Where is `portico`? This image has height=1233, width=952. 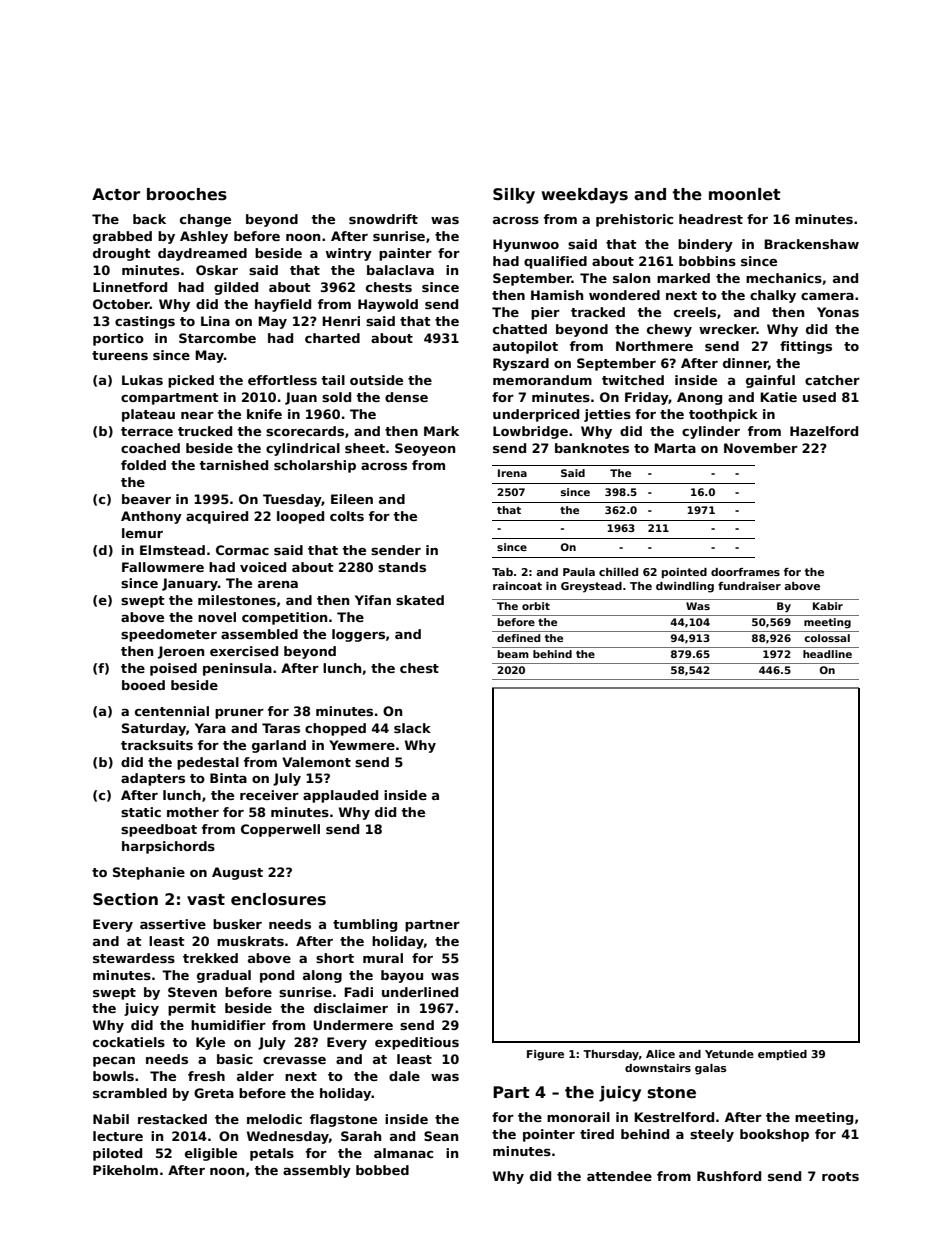
portico is located at coordinates (118, 339).
